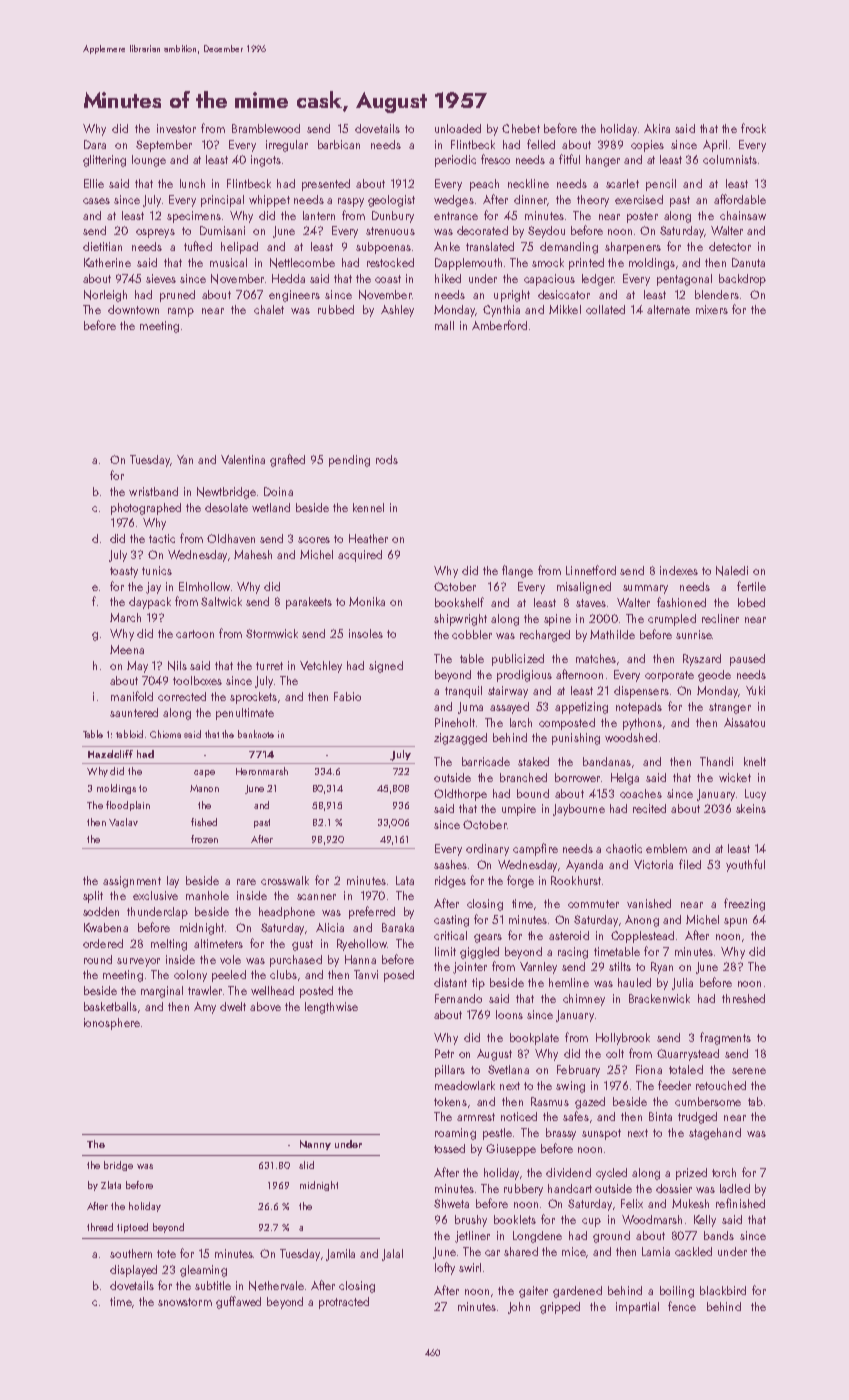 This screenshot has width=849, height=1400. What do you see at coordinates (605, 309) in the screenshot?
I see `collated` at bounding box center [605, 309].
